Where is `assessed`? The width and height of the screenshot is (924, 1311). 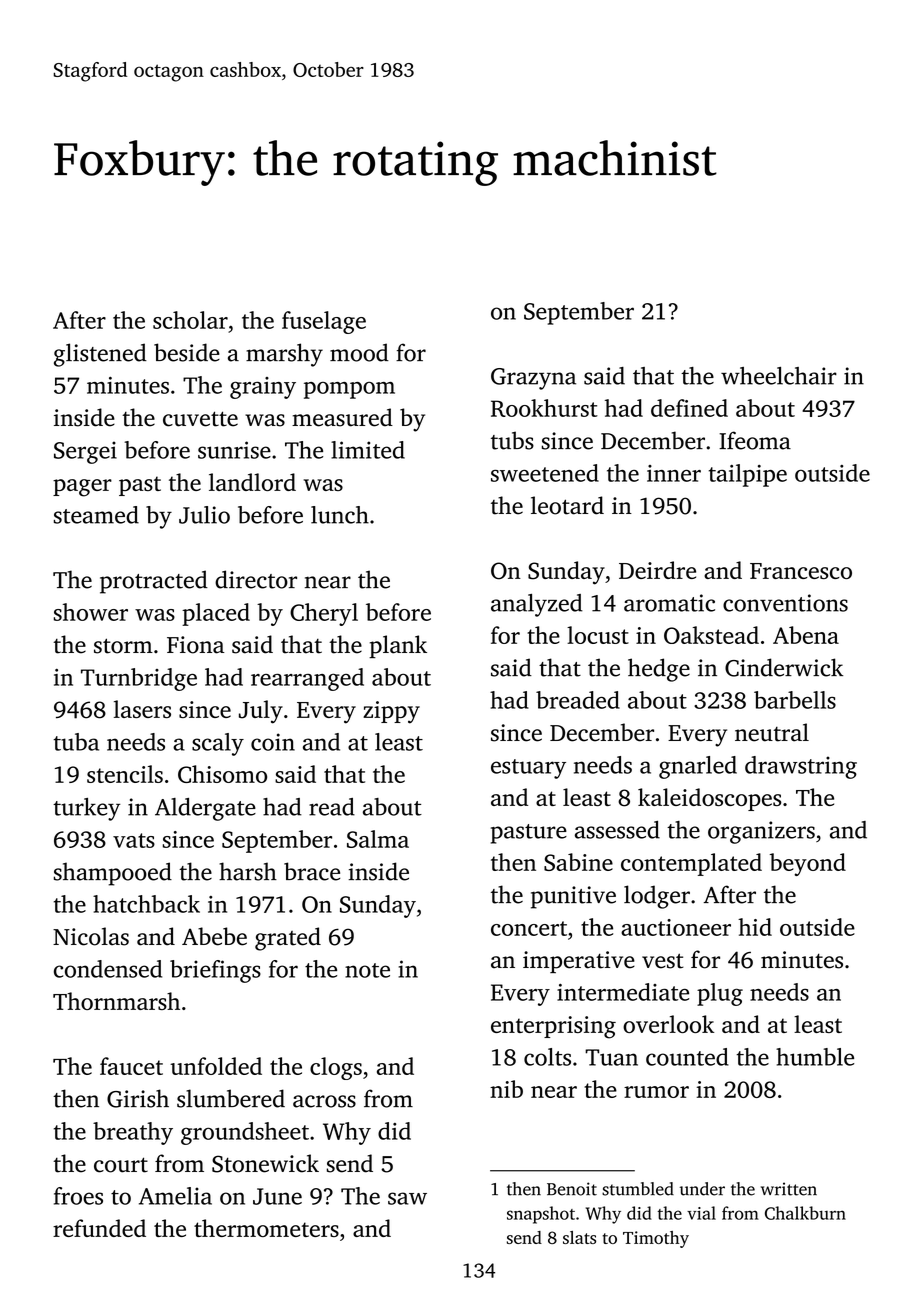 assessed is located at coordinates (617, 830).
